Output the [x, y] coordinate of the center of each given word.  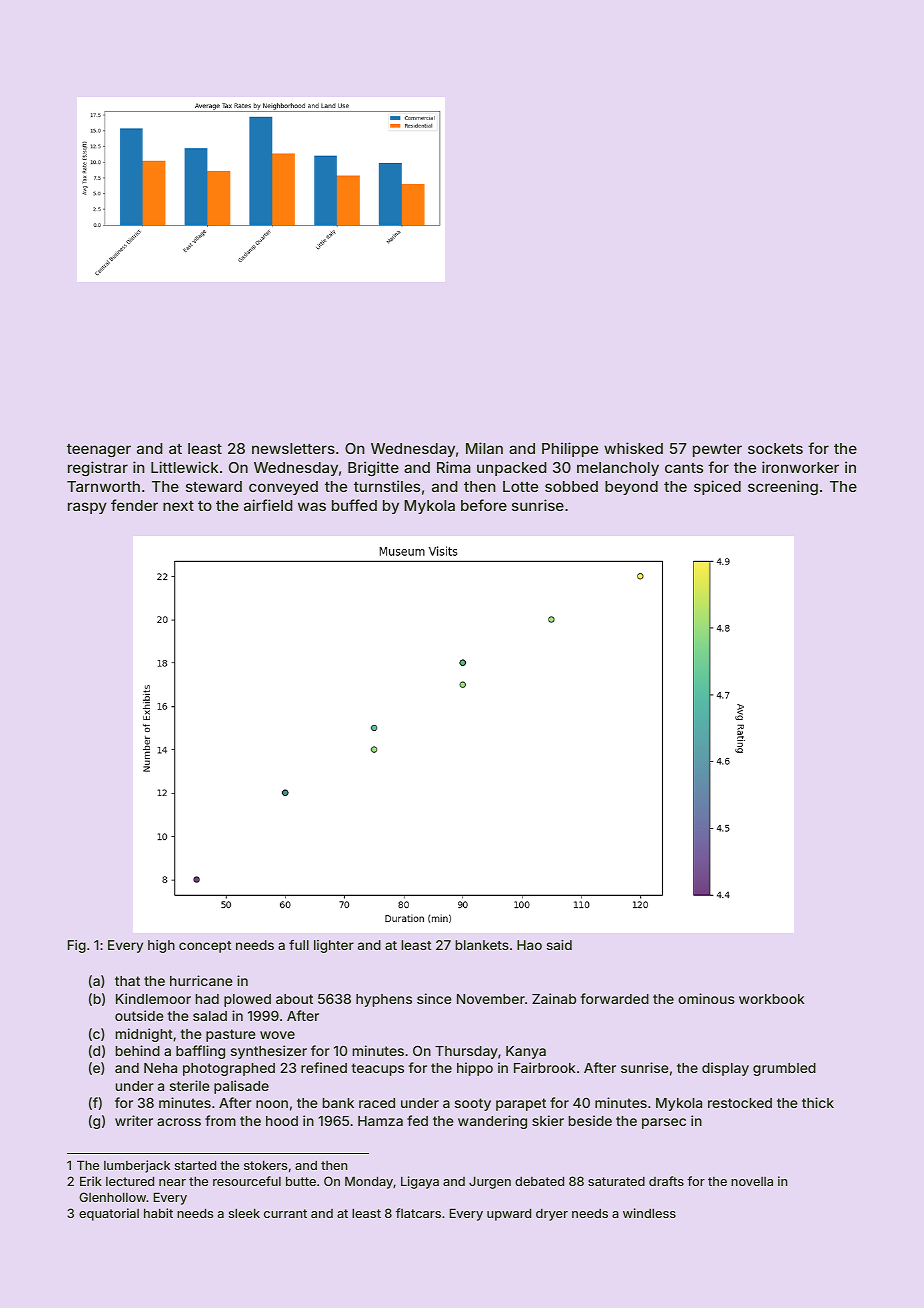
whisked [633, 448]
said [559, 945]
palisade [241, 1087]
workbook [772, 999]
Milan [484, 448]
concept [205, 947]
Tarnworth [103, 486]
